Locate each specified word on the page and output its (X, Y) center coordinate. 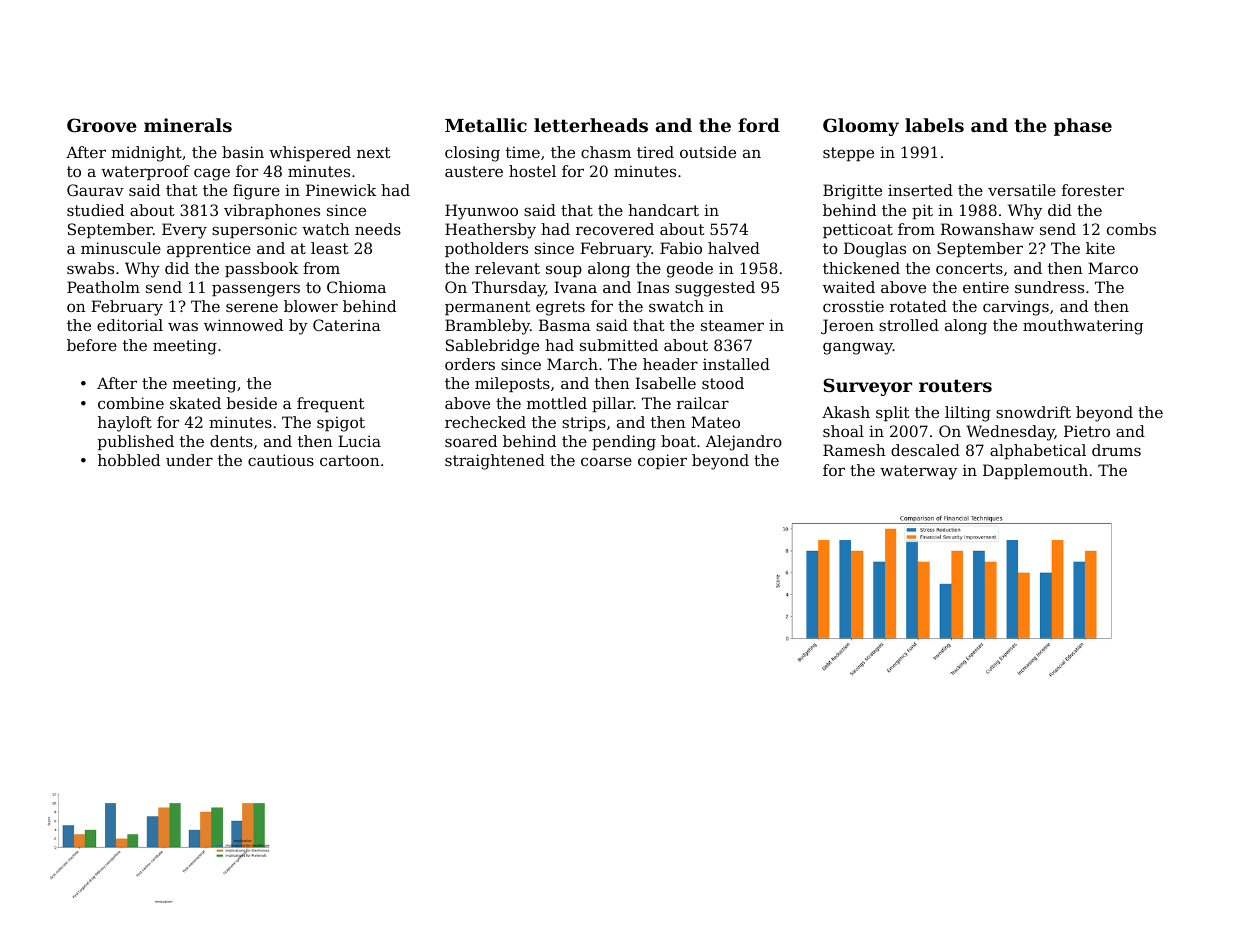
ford (759, 125)
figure (256, 192)
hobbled (129, 460)
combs (1131, 229)
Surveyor (867, 387)
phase (1083, 127)
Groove (102, 125)
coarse (606, 461)
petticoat (858, 230)
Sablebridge (492, 347)
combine (131, 403)
